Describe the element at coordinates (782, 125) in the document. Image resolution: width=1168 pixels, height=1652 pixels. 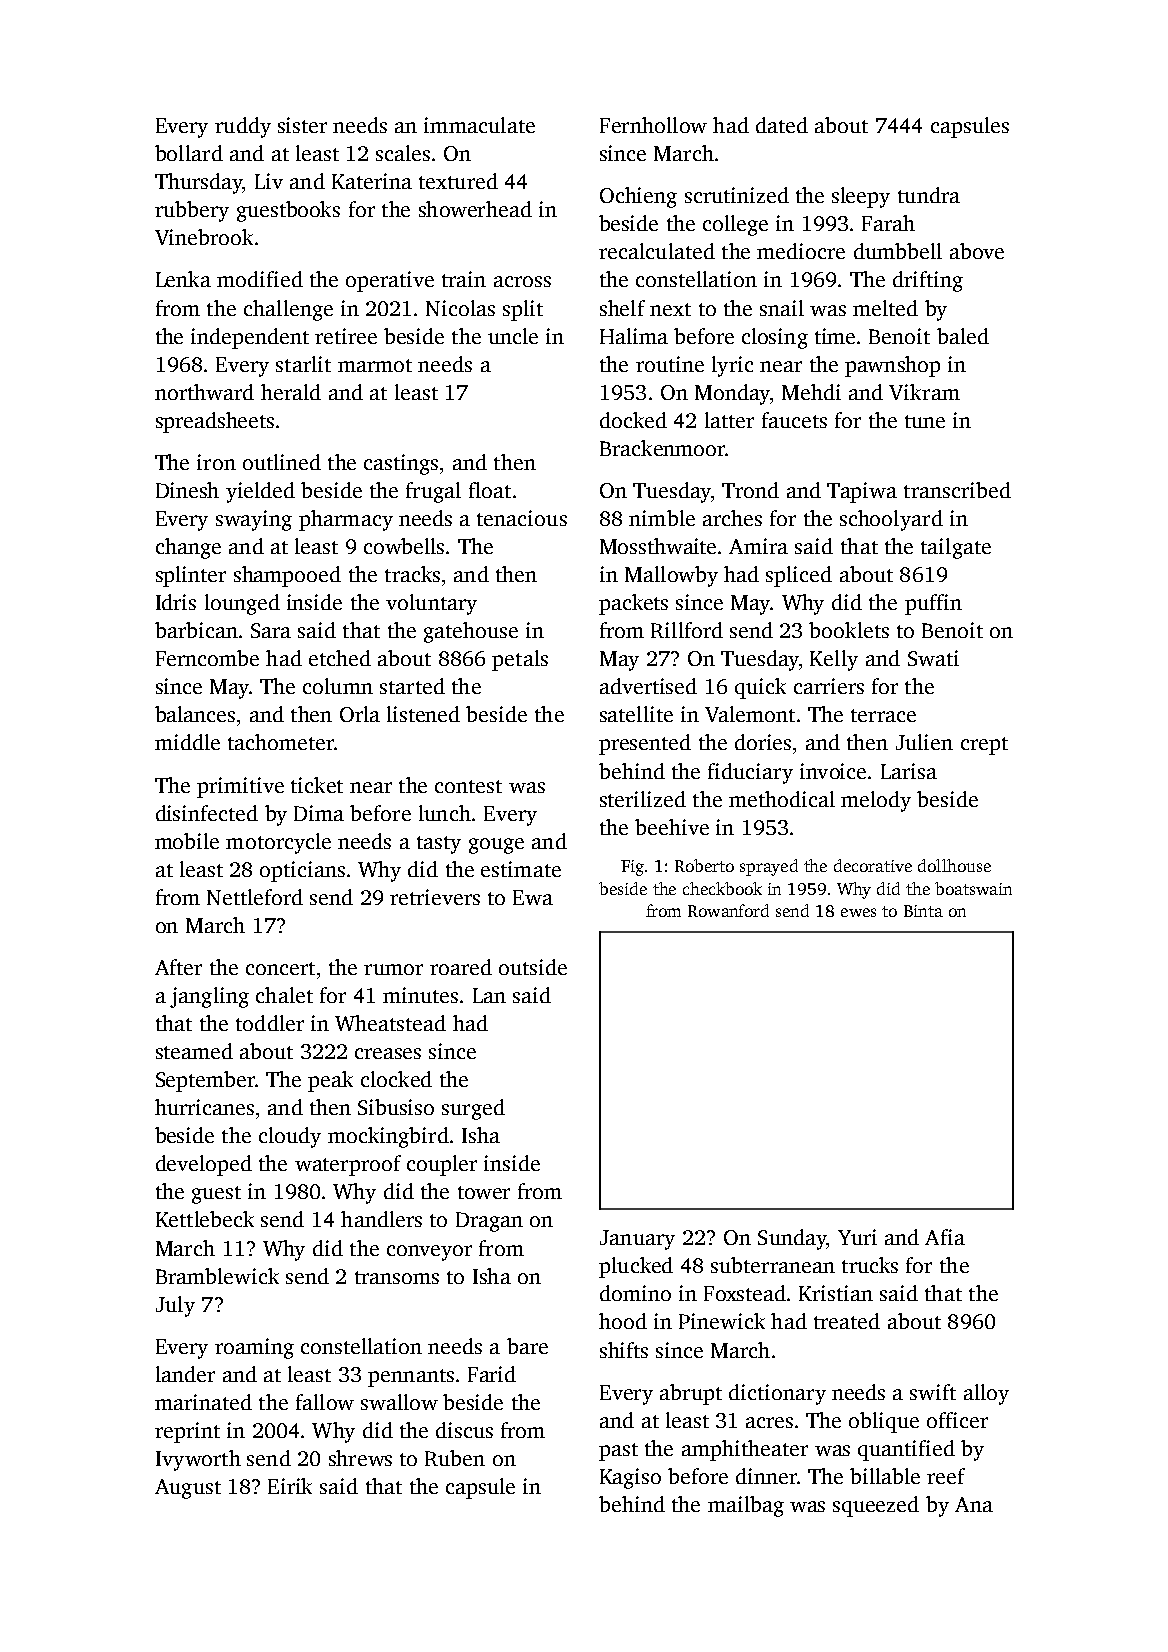
I see `dated` at that location.
